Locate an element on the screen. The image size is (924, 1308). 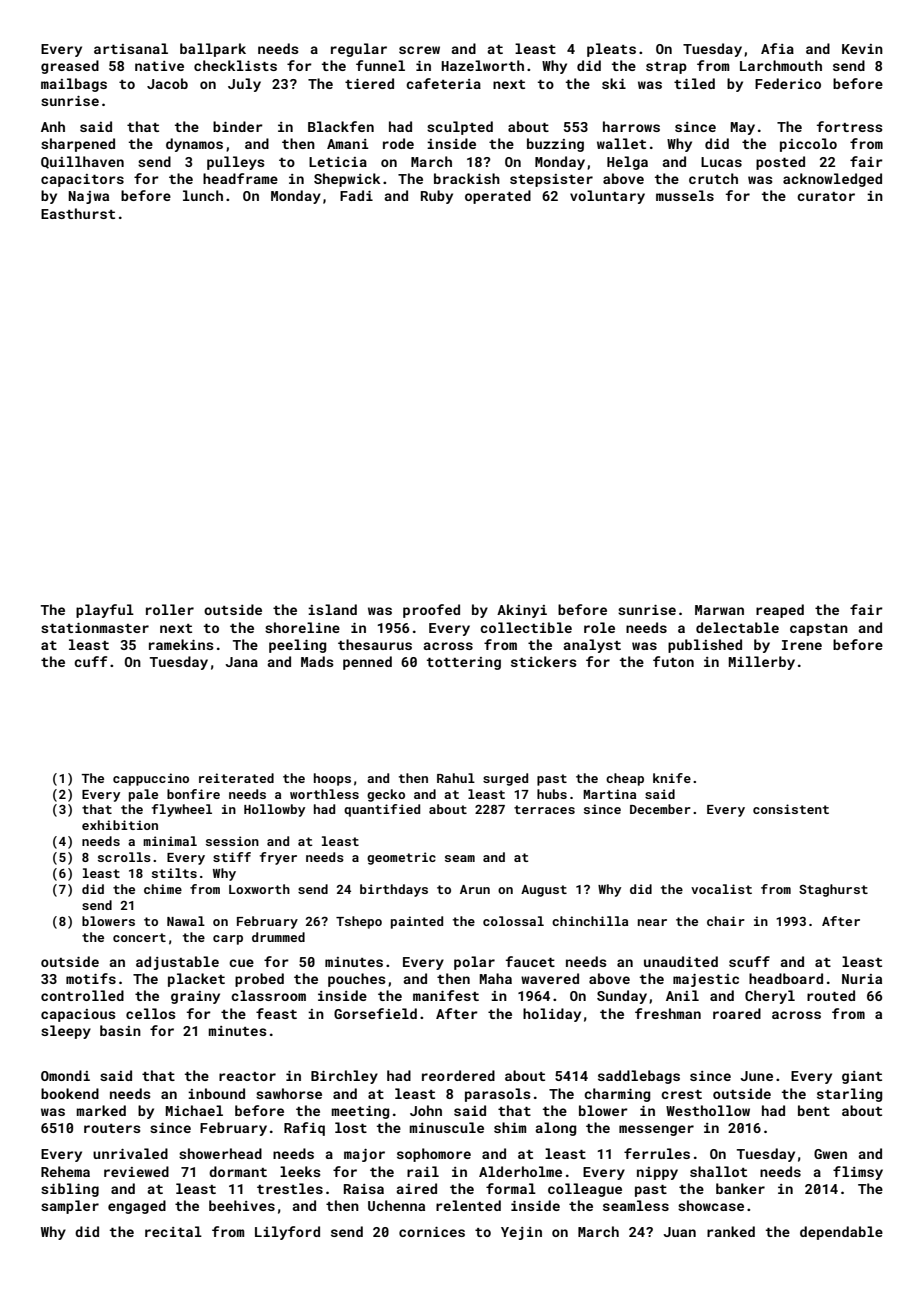
Staghurst is located at coordinates (833, 890).
